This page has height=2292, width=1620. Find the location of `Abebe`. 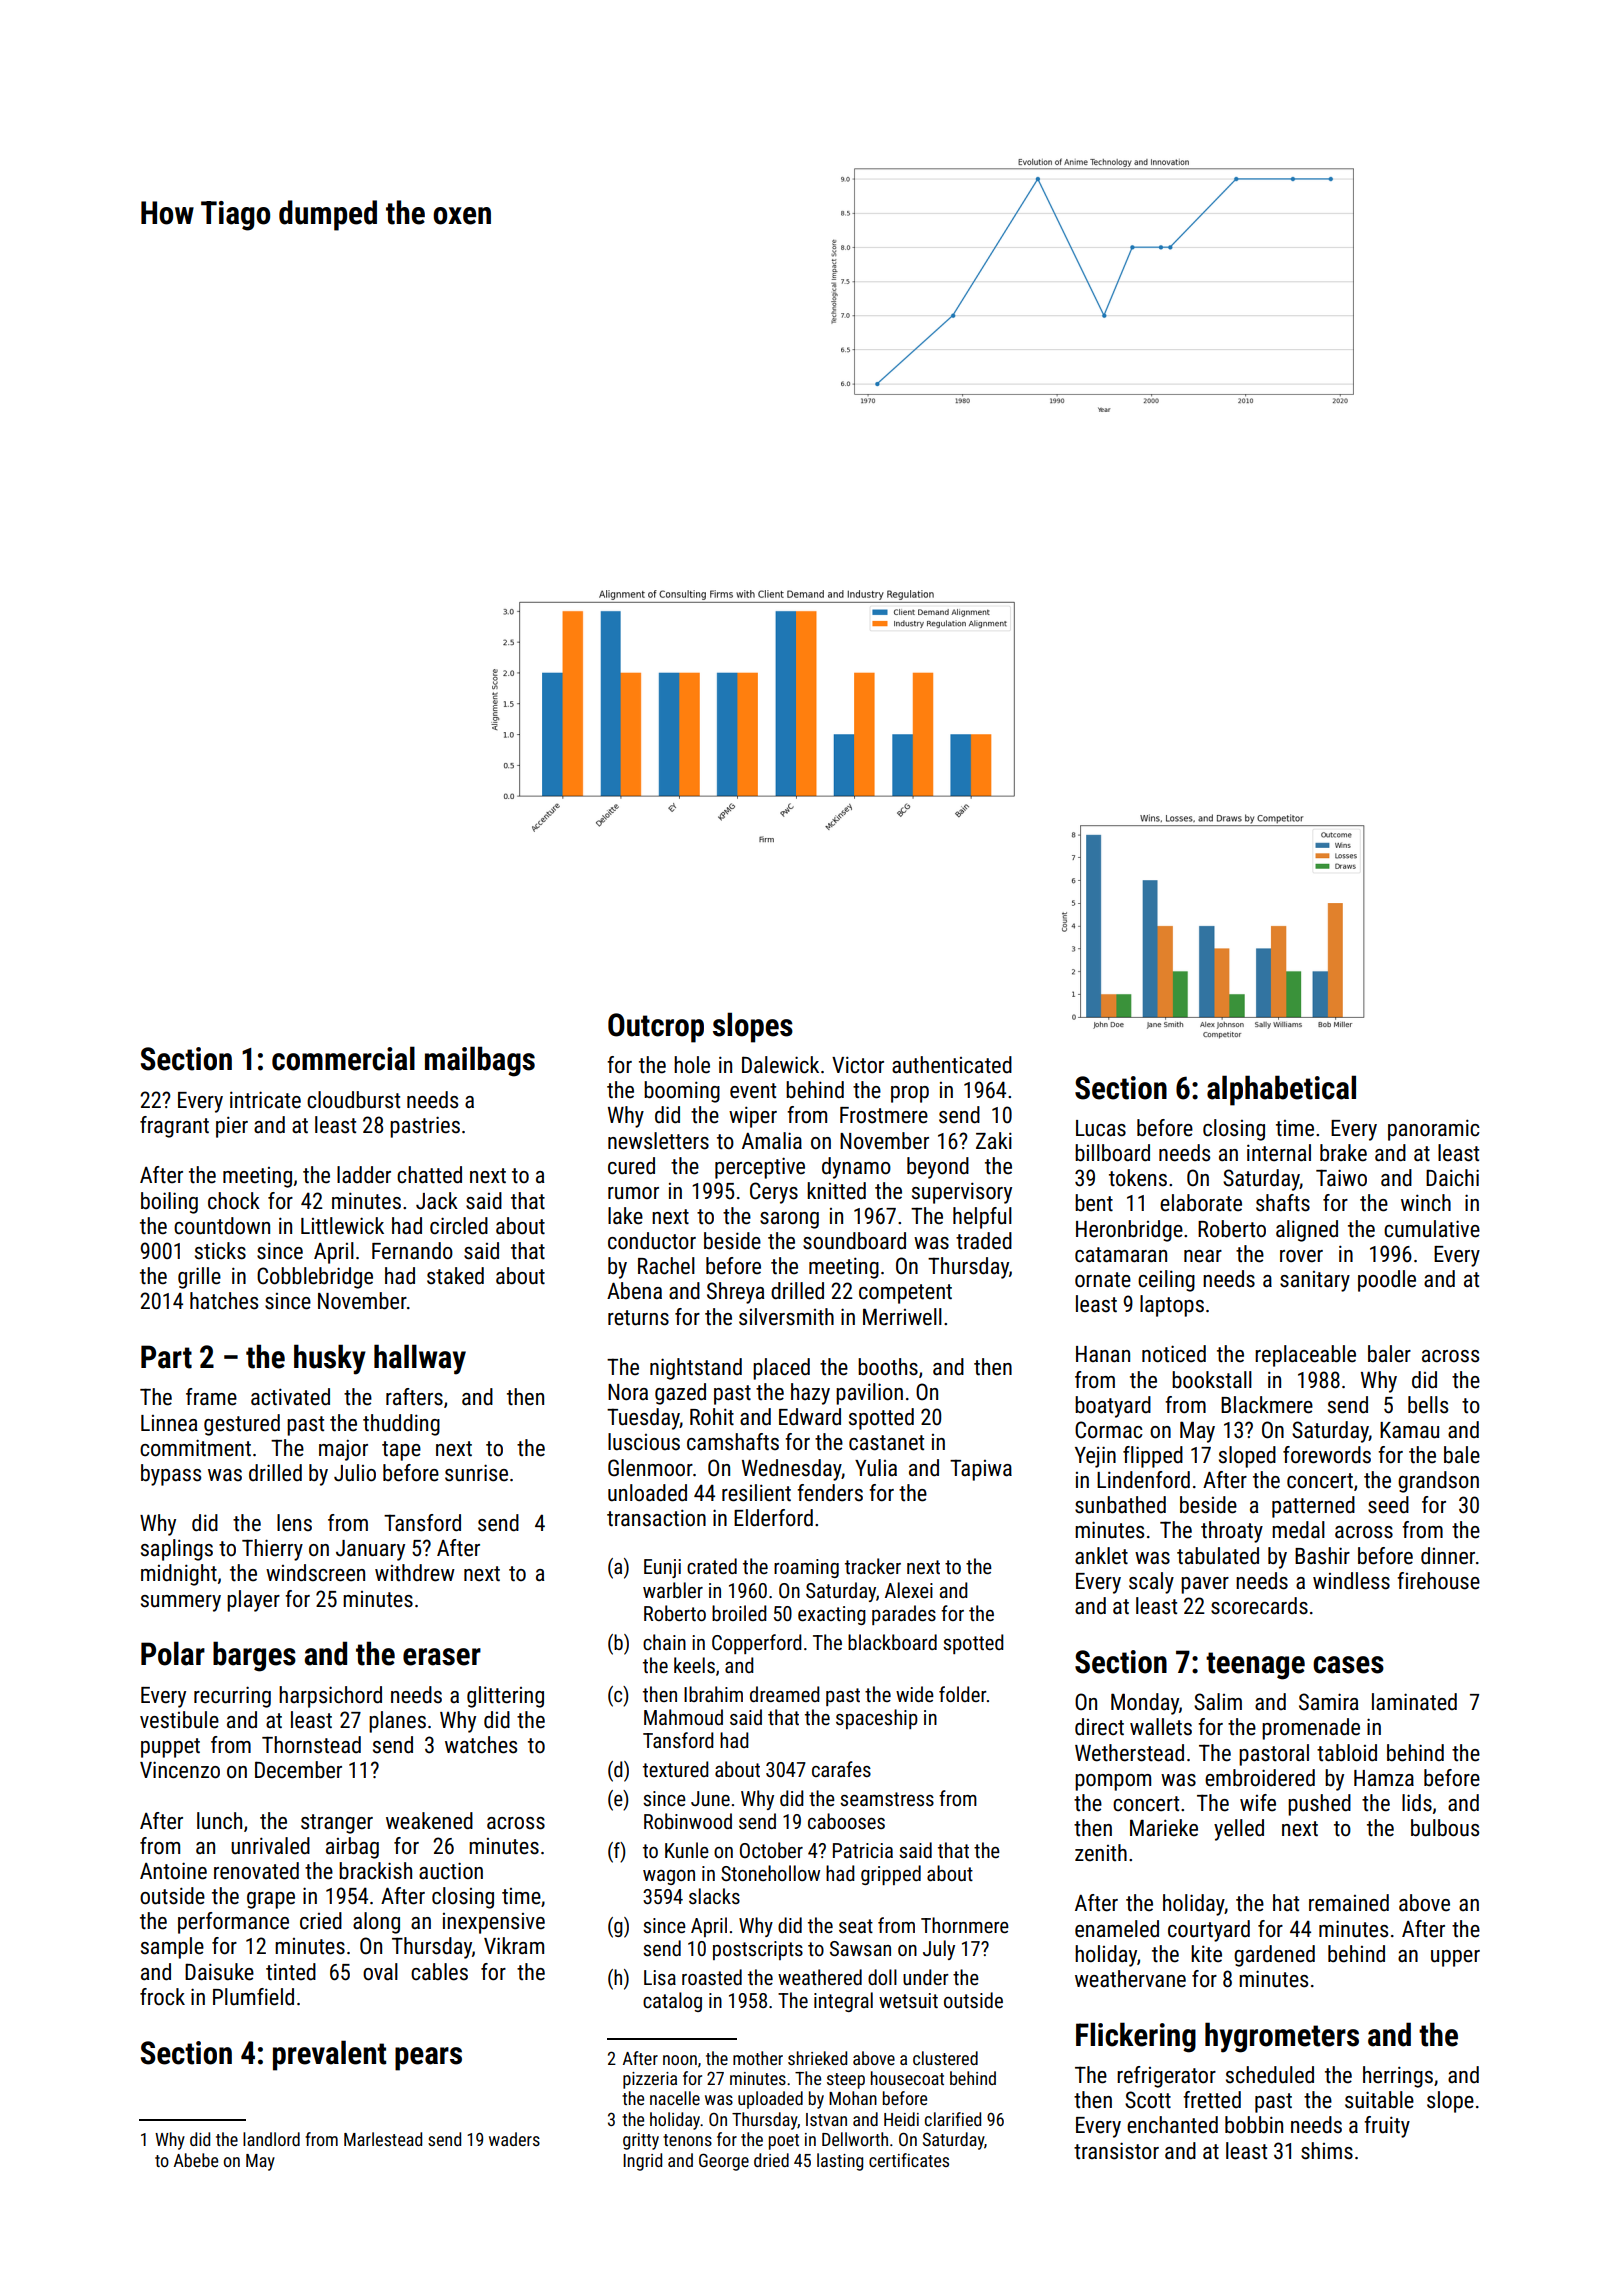

Abebe is located at coordinates (196, 2160).
